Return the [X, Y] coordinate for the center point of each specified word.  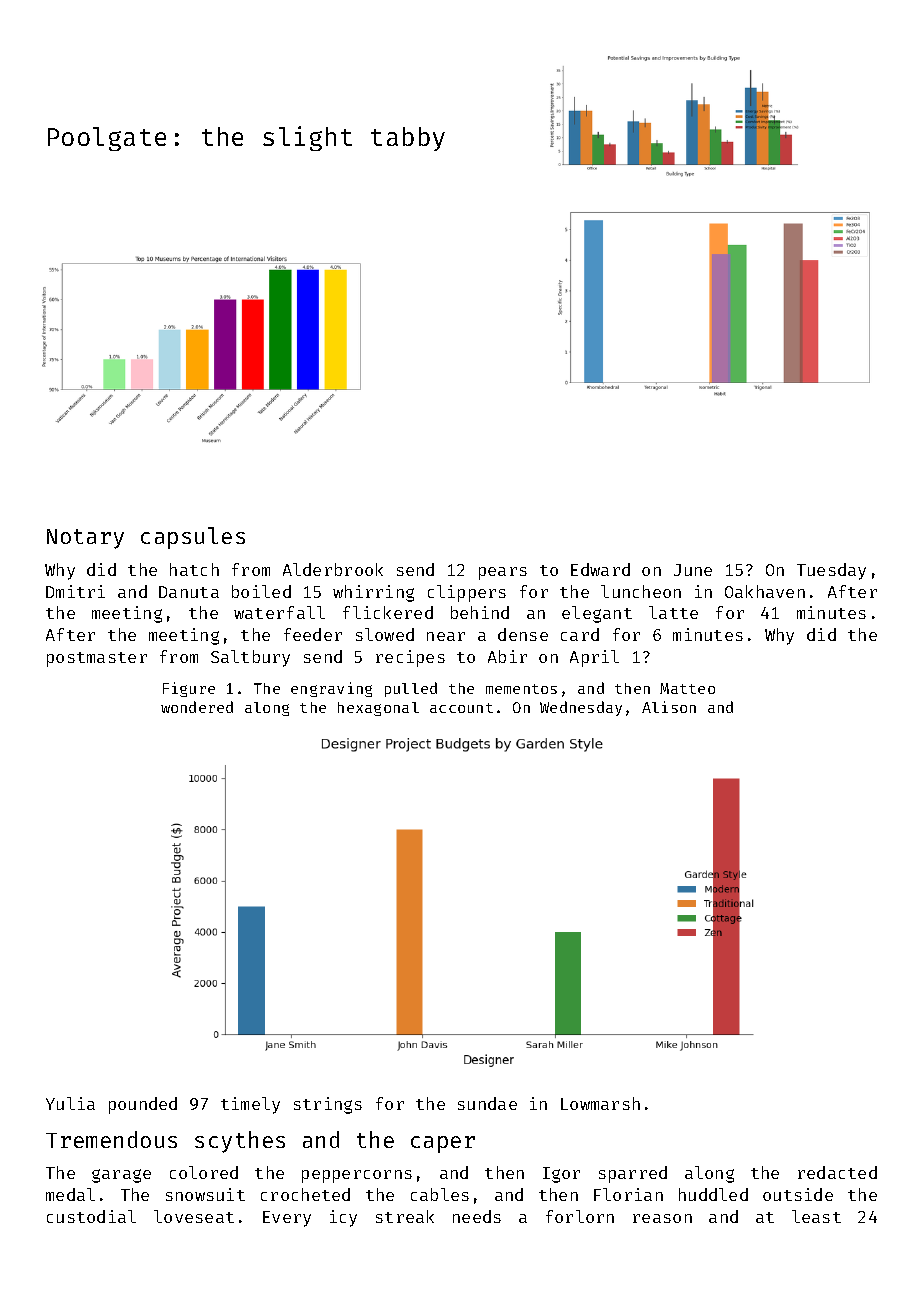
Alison [669, 707]
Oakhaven [765, 591]
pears [503, 573]
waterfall [279, 612]
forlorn [580, 1216]
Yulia [70, 1103]
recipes [410, 658]
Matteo [687, 688]
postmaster [97, 659]
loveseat [194, 1216]
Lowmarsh [600, 1103]
